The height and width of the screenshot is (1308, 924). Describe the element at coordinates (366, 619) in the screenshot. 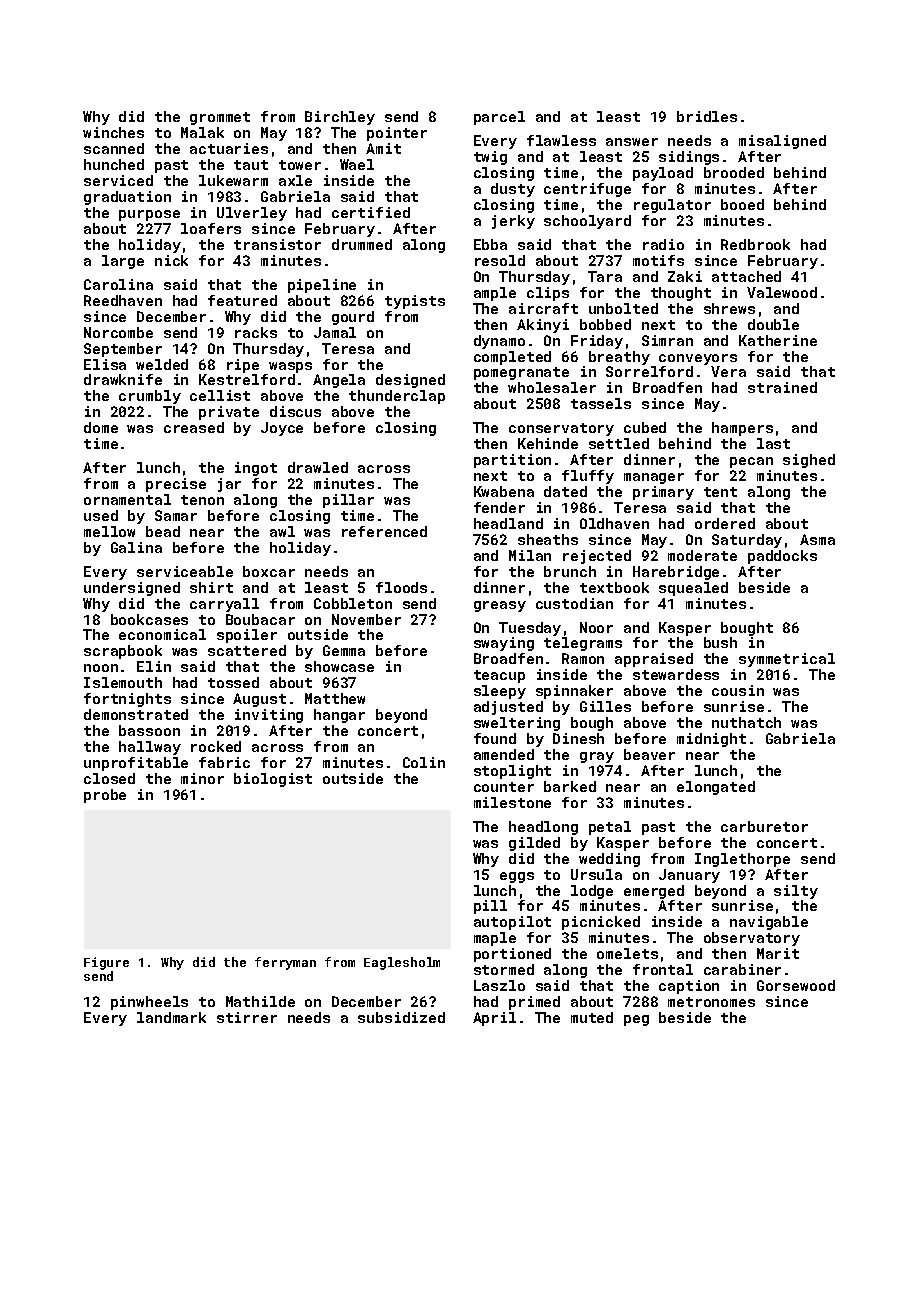

I see `November` at that location.
